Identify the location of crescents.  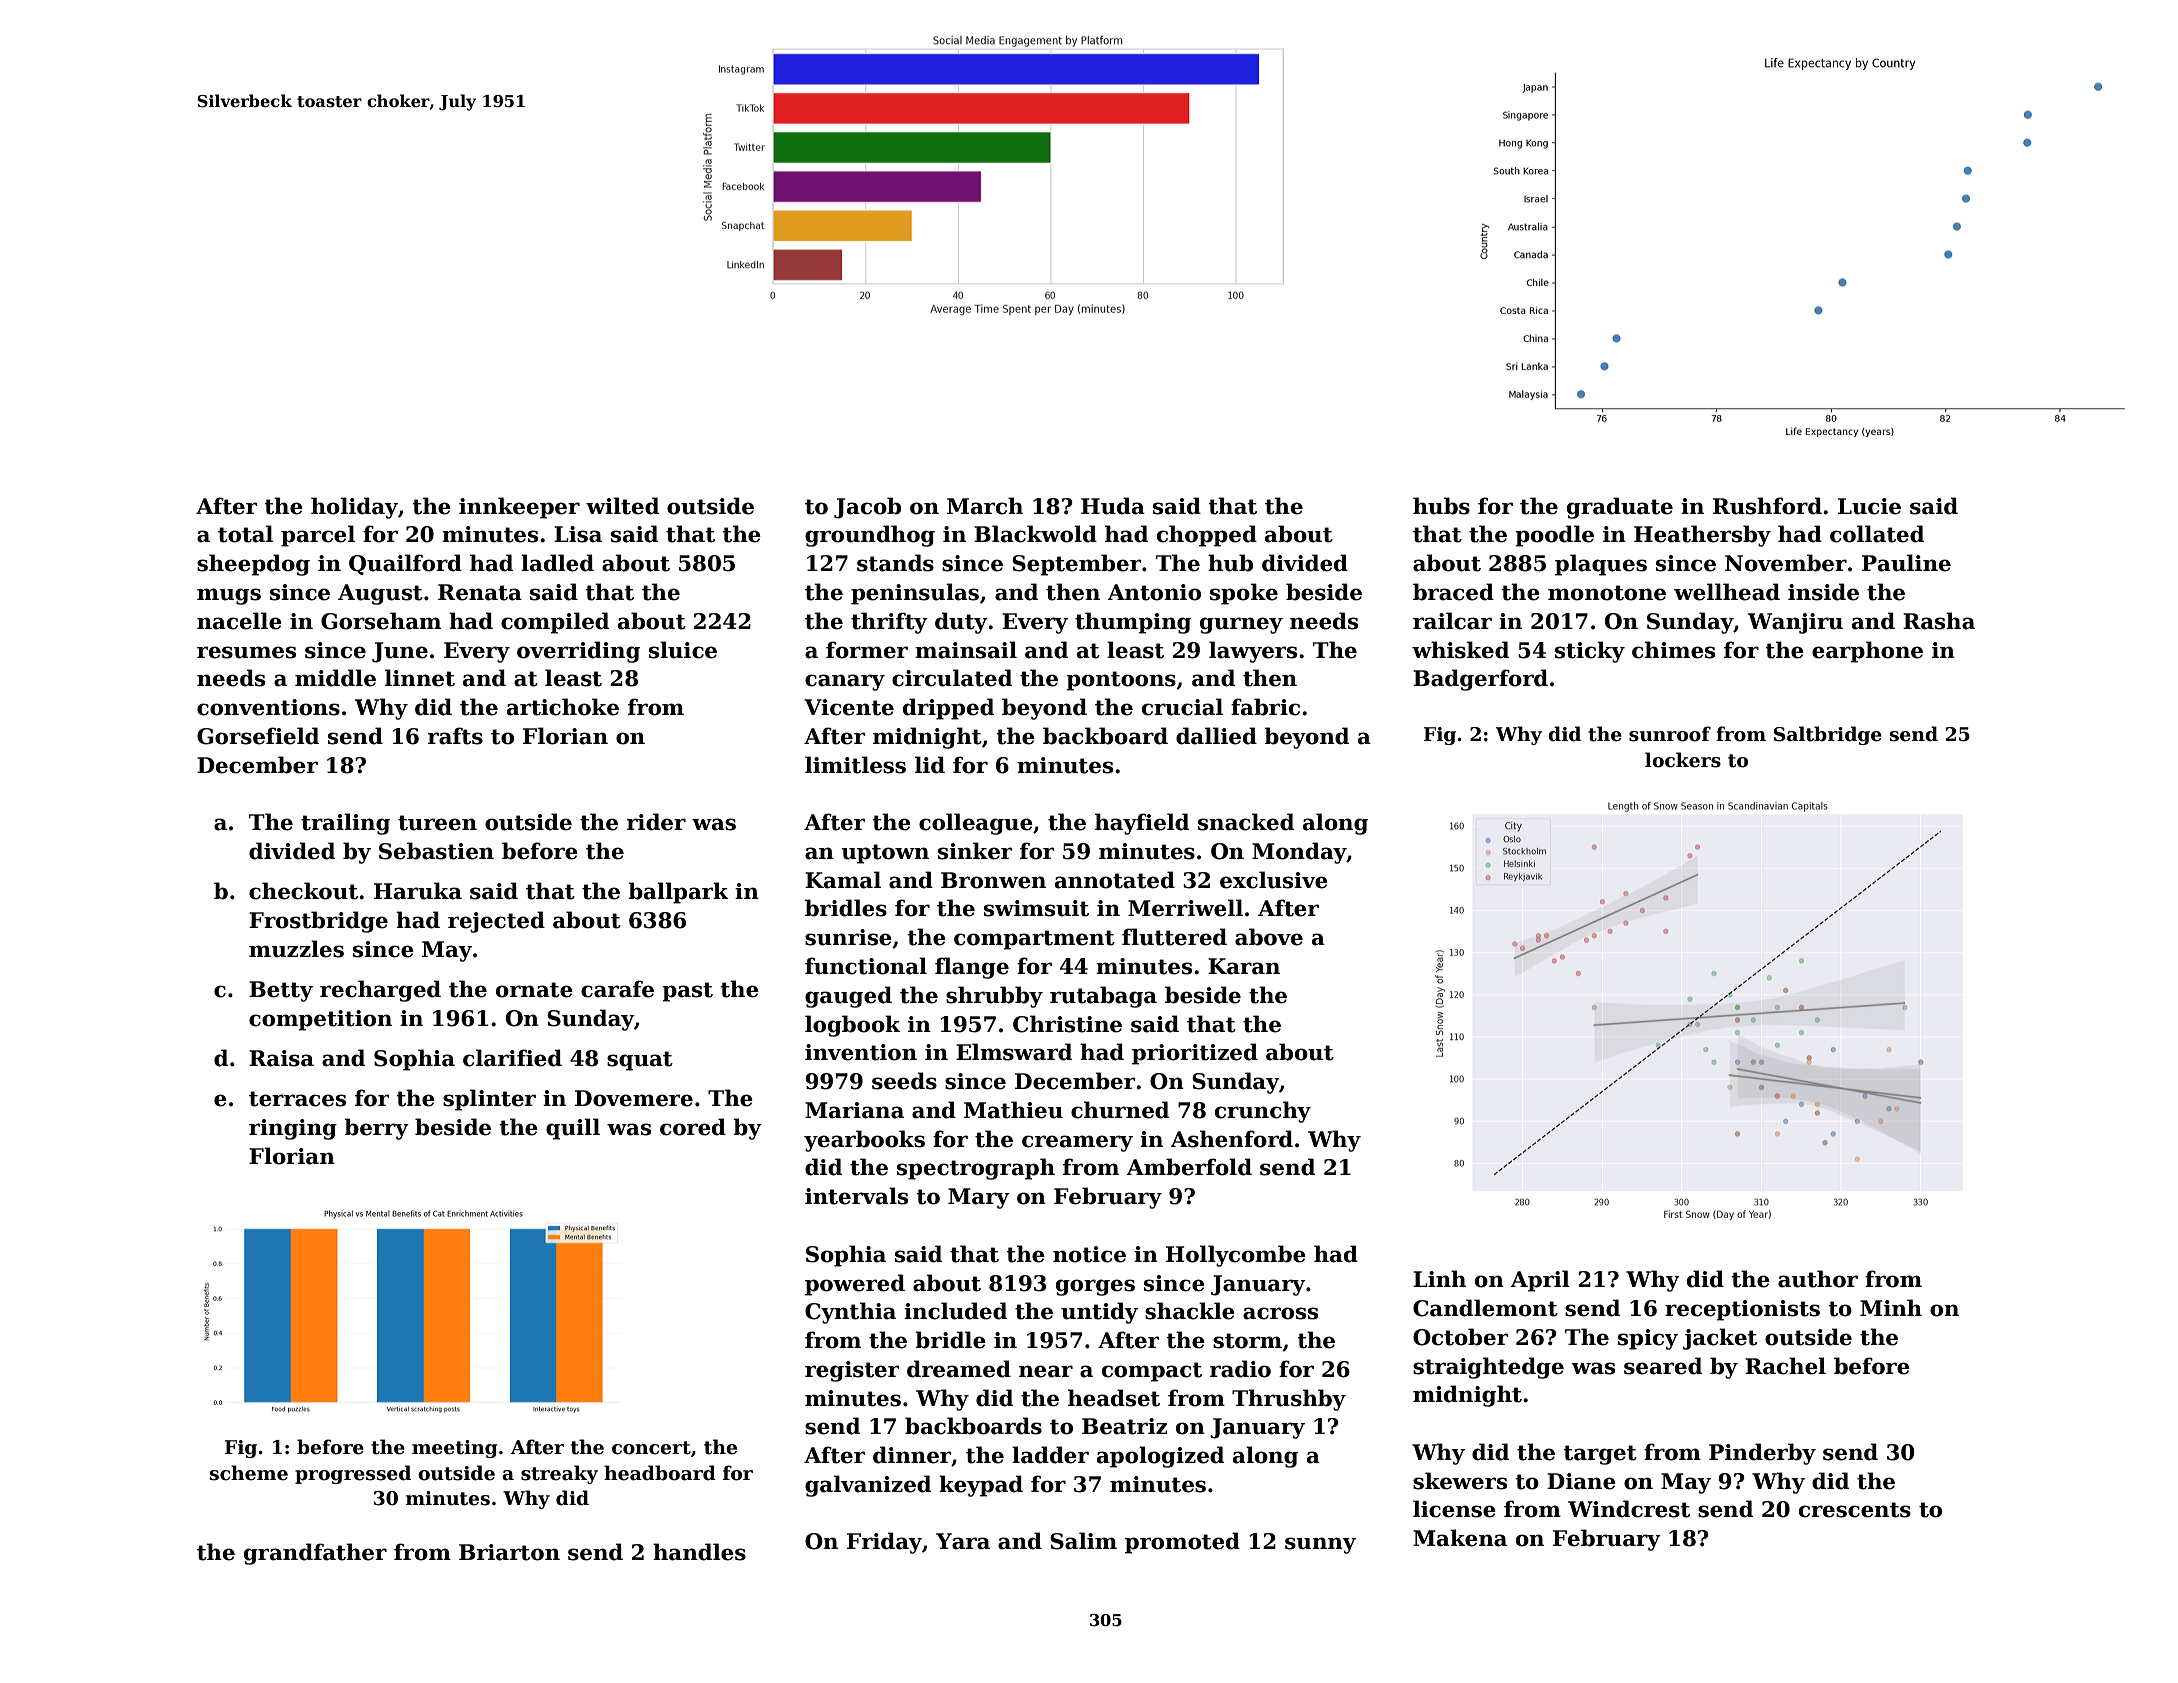
(1855, 1510).
